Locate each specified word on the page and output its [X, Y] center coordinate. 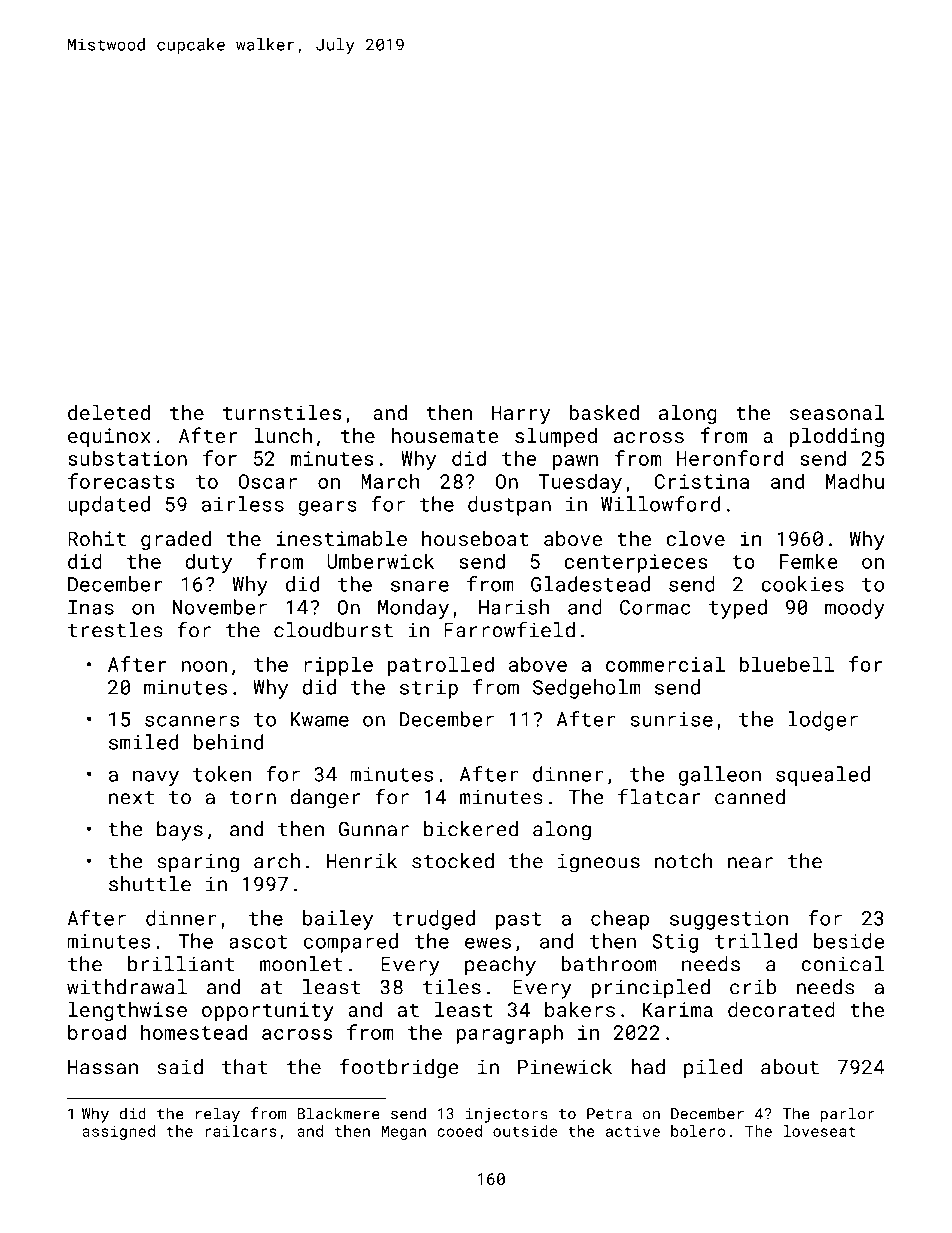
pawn [575, 462]
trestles [115, 630]
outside [525, 1131]
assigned [118, 1132]
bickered [471, 829]
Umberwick [380, 561]
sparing [198, 863]
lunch [283, 435]
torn [253, 798]
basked [604, 412]
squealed [823, 776]
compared [351, 943]
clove [695, 538]
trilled [756, 941]
